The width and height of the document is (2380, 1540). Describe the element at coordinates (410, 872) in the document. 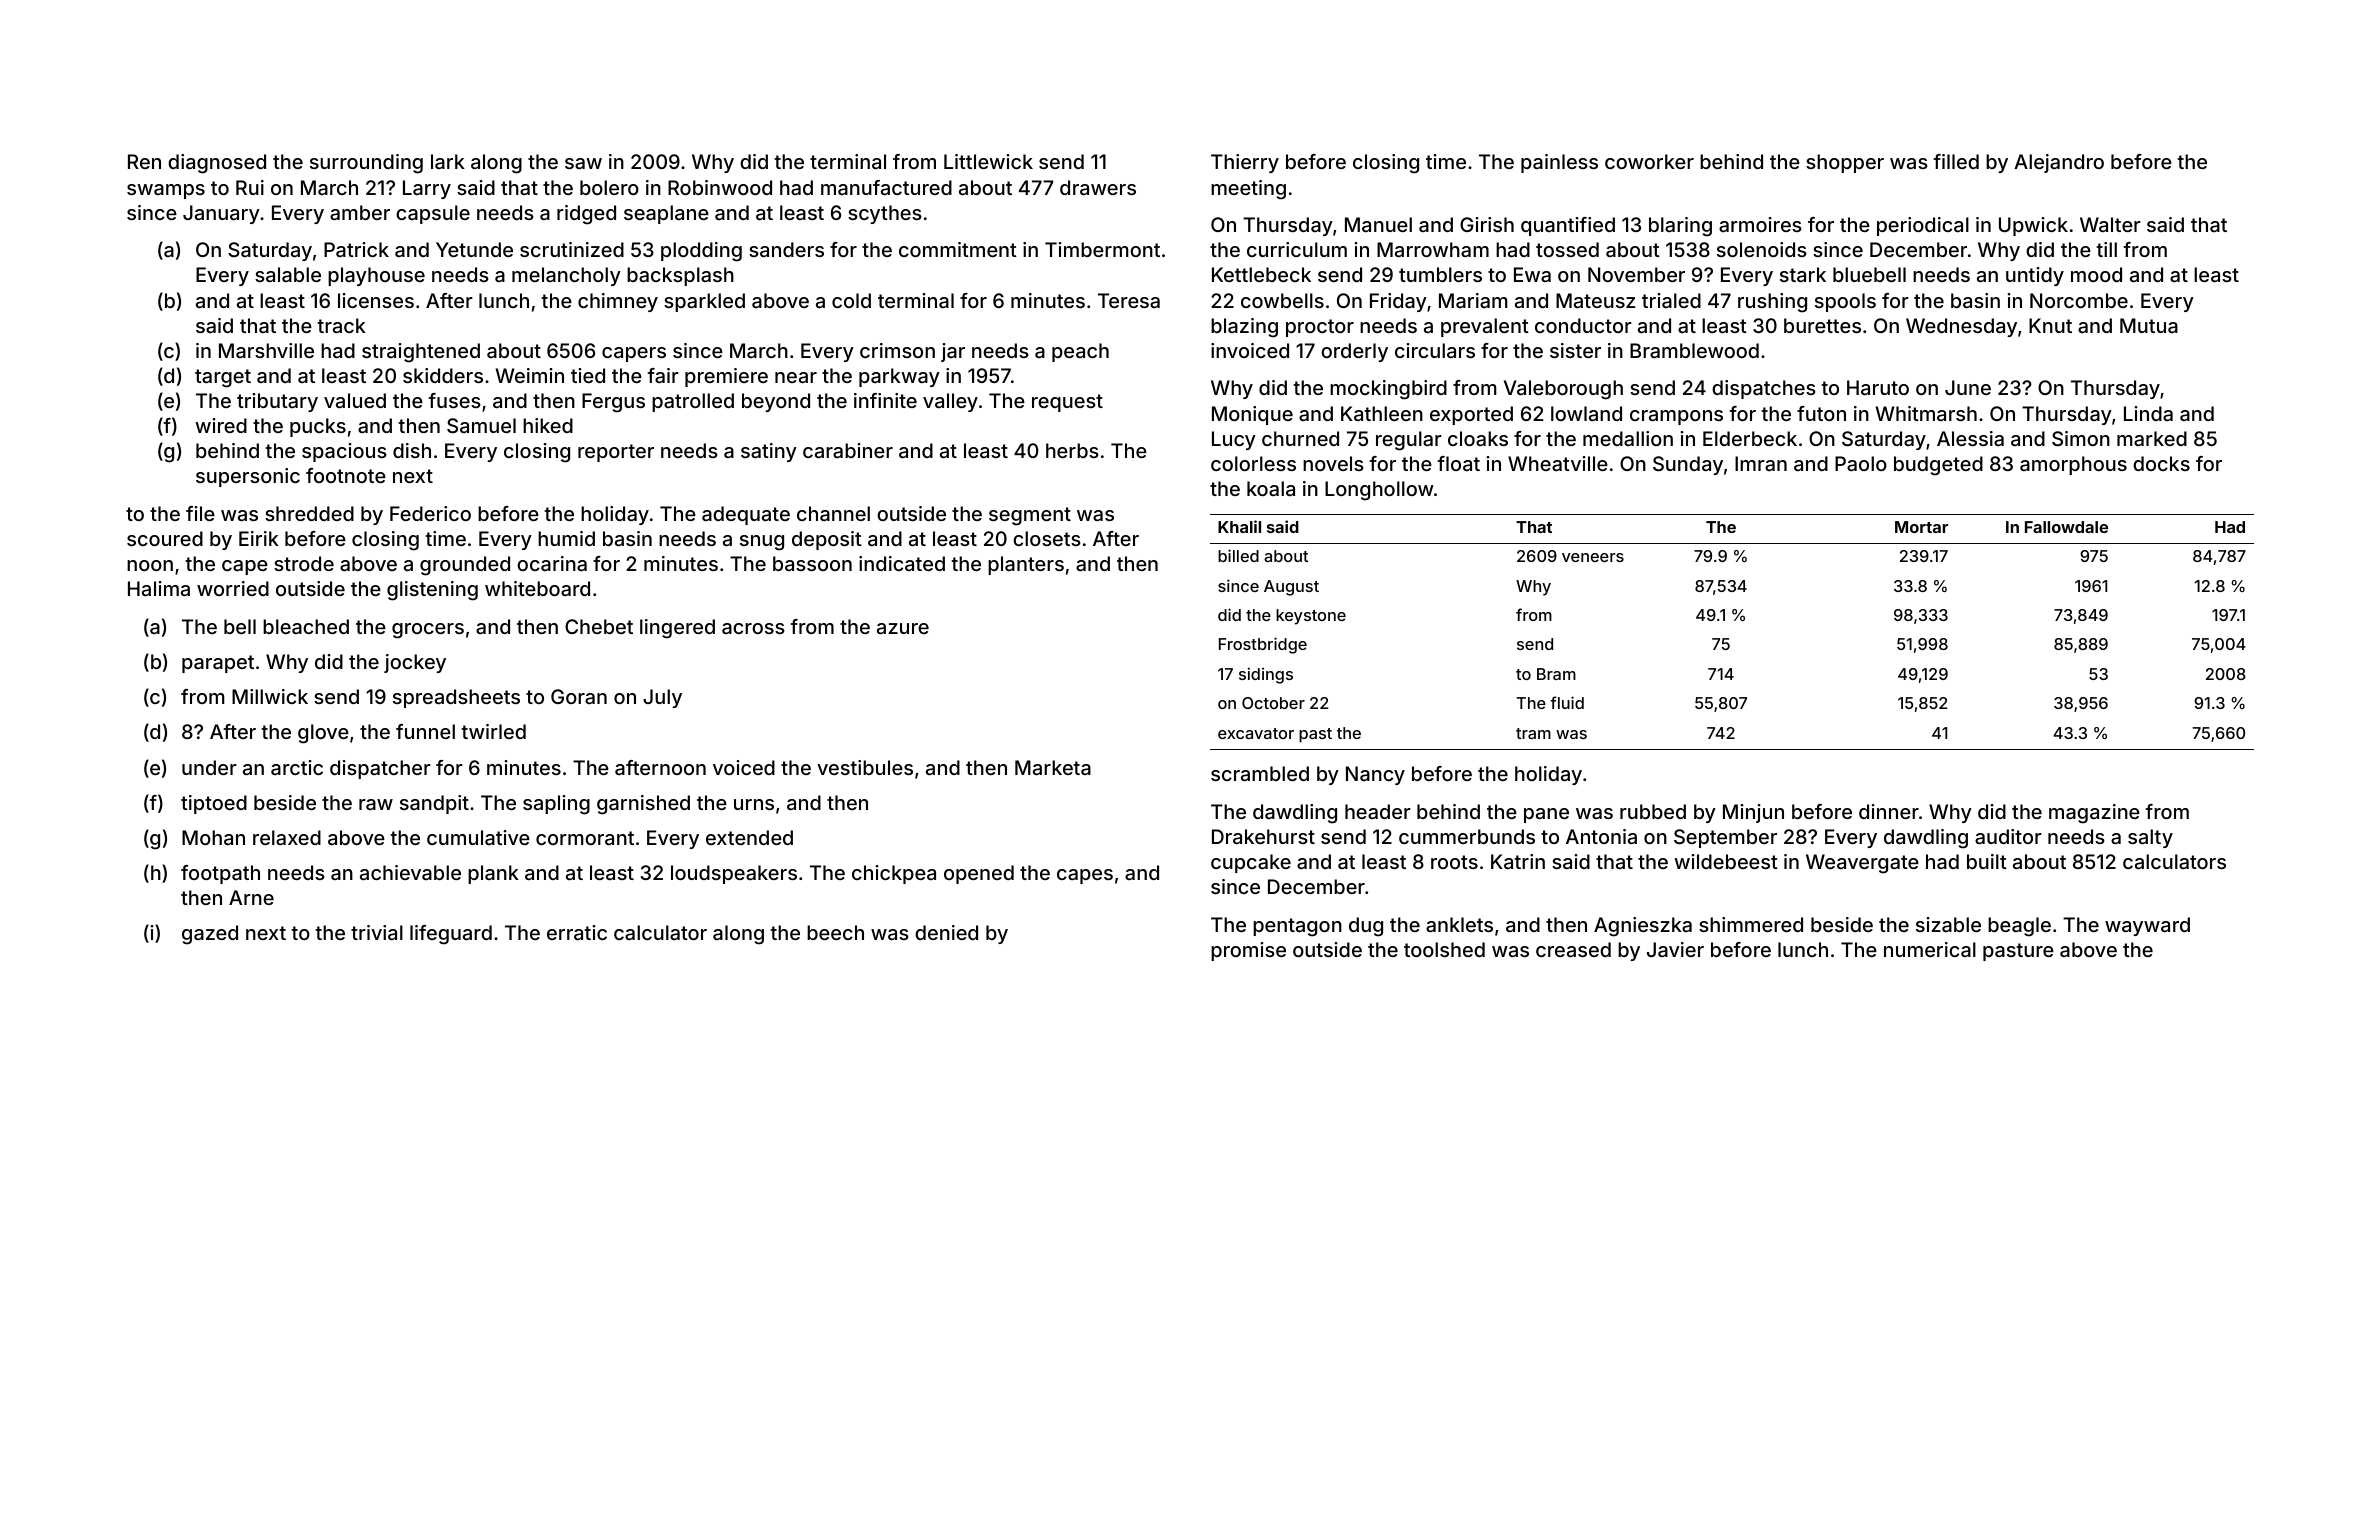

I see `achievable` at that location.
